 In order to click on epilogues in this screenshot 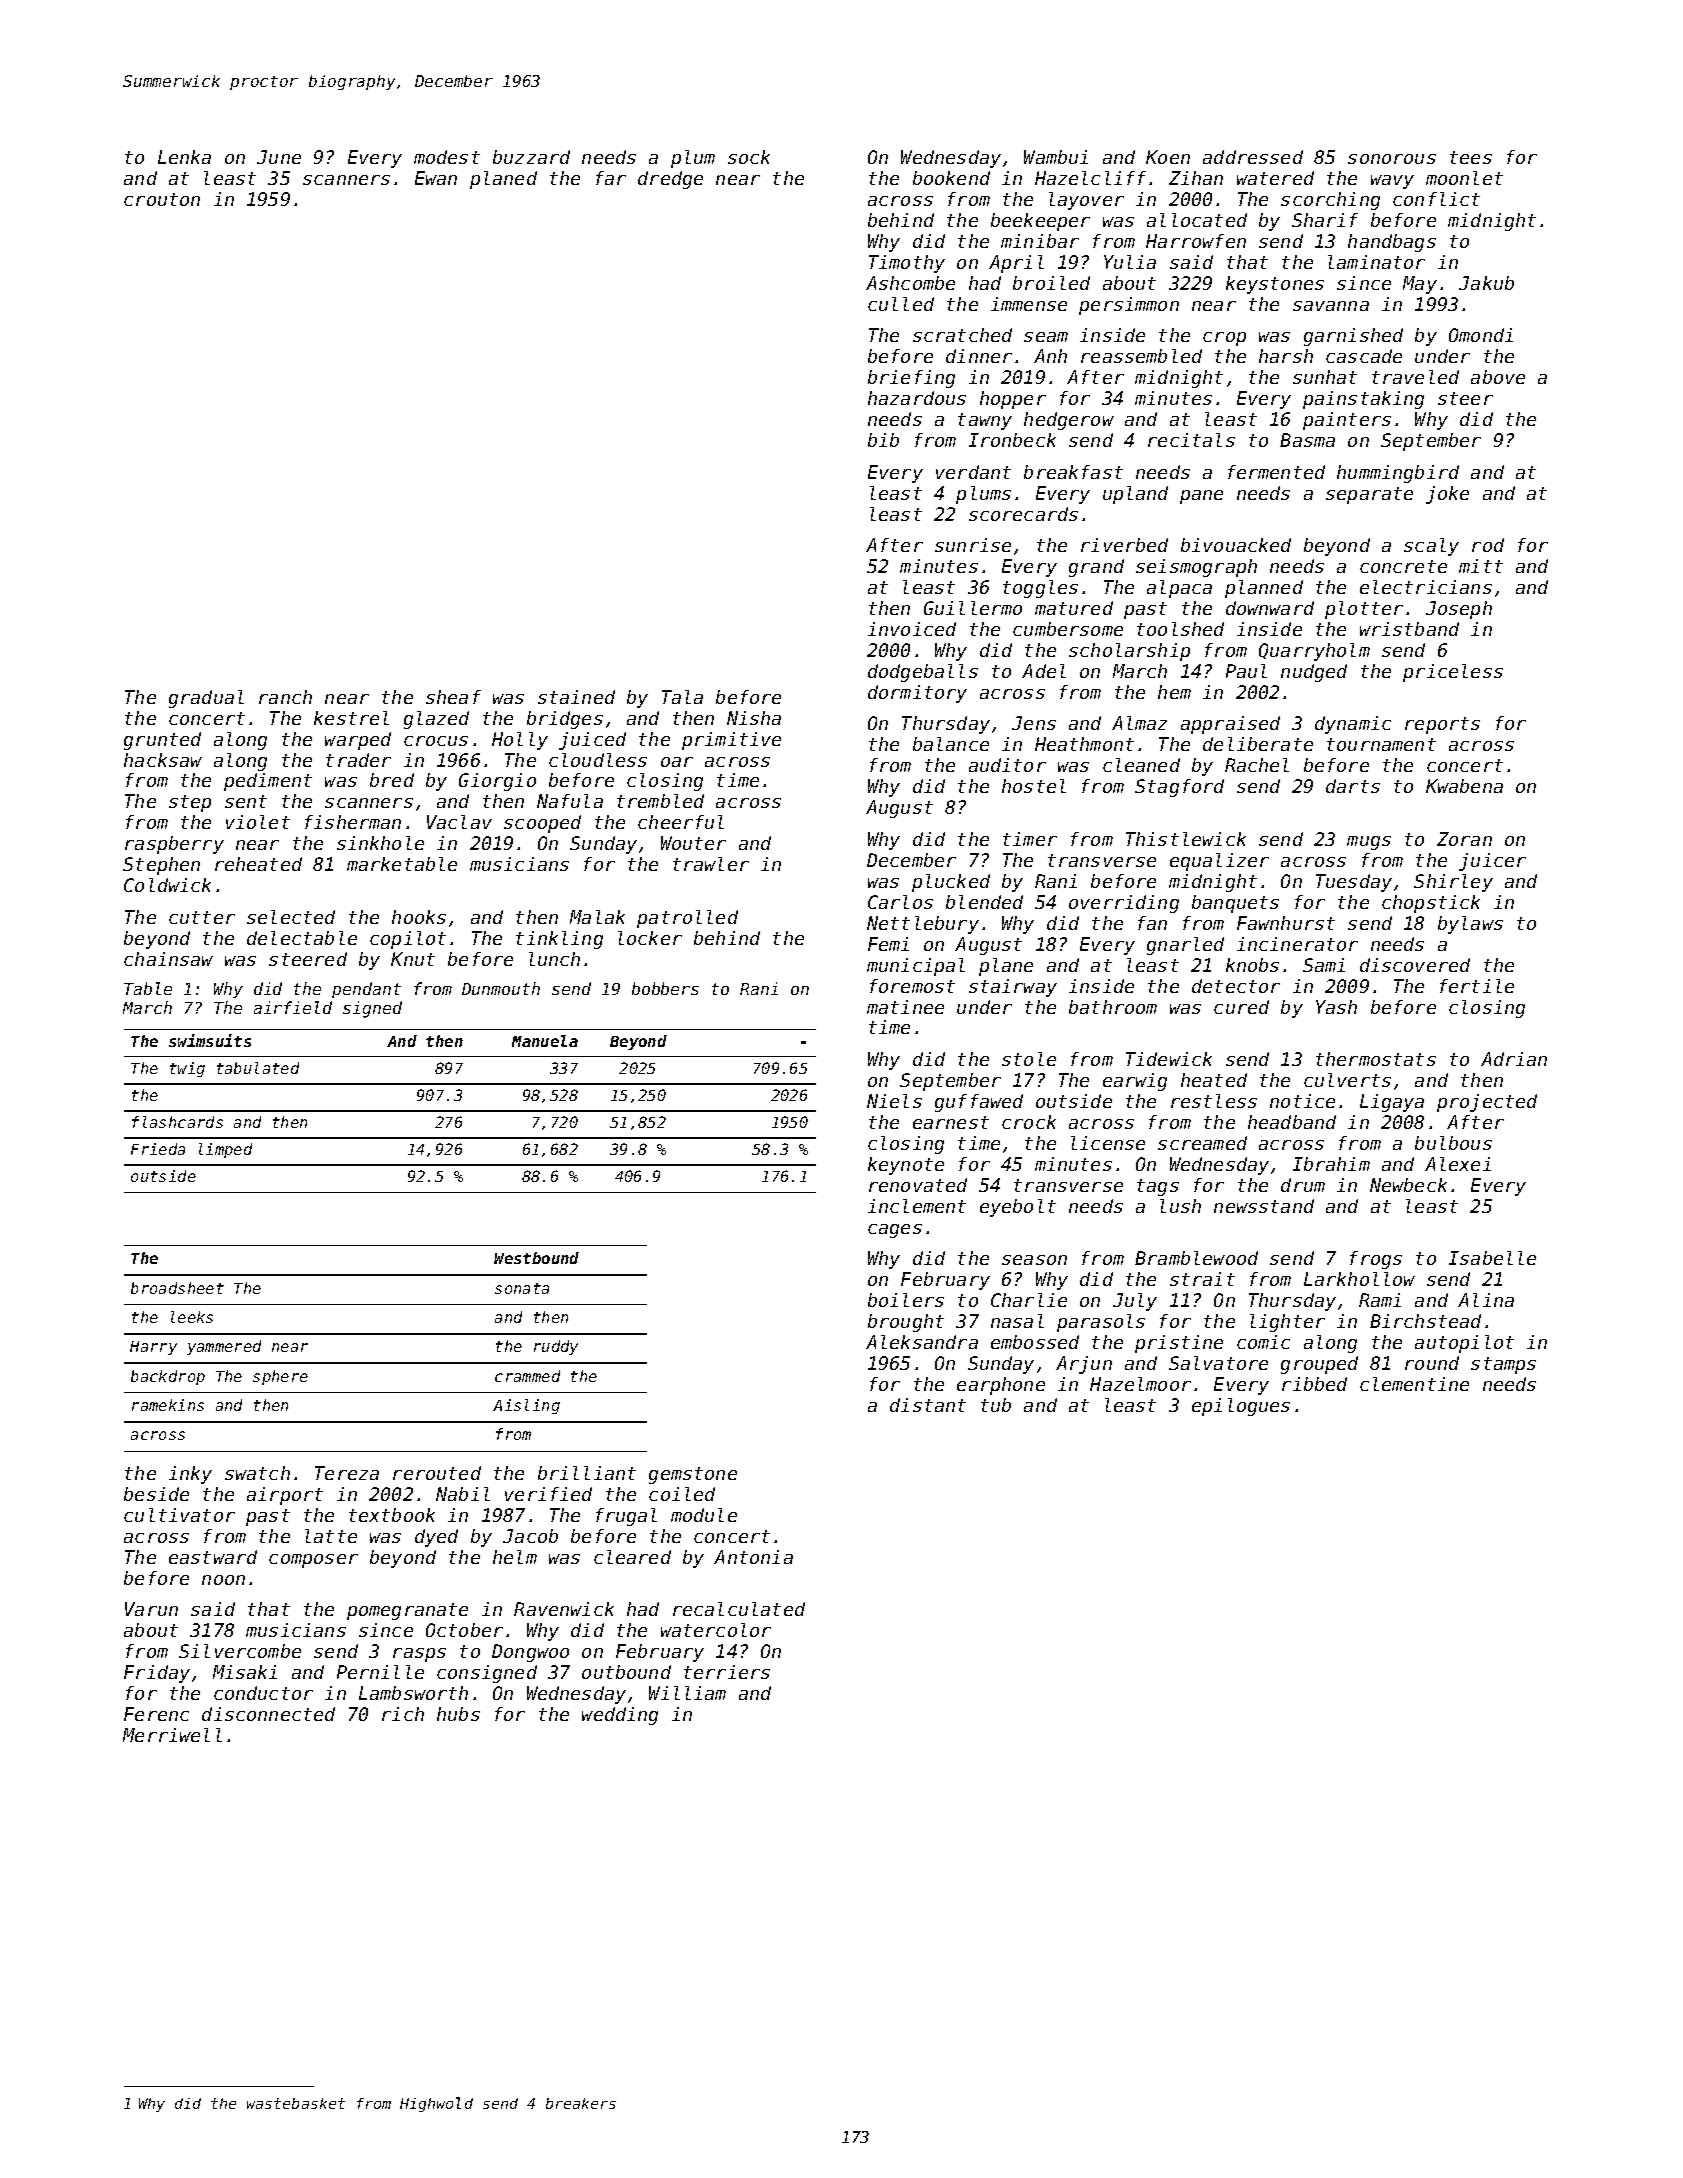, I will do `click(1241, 1407)`.
